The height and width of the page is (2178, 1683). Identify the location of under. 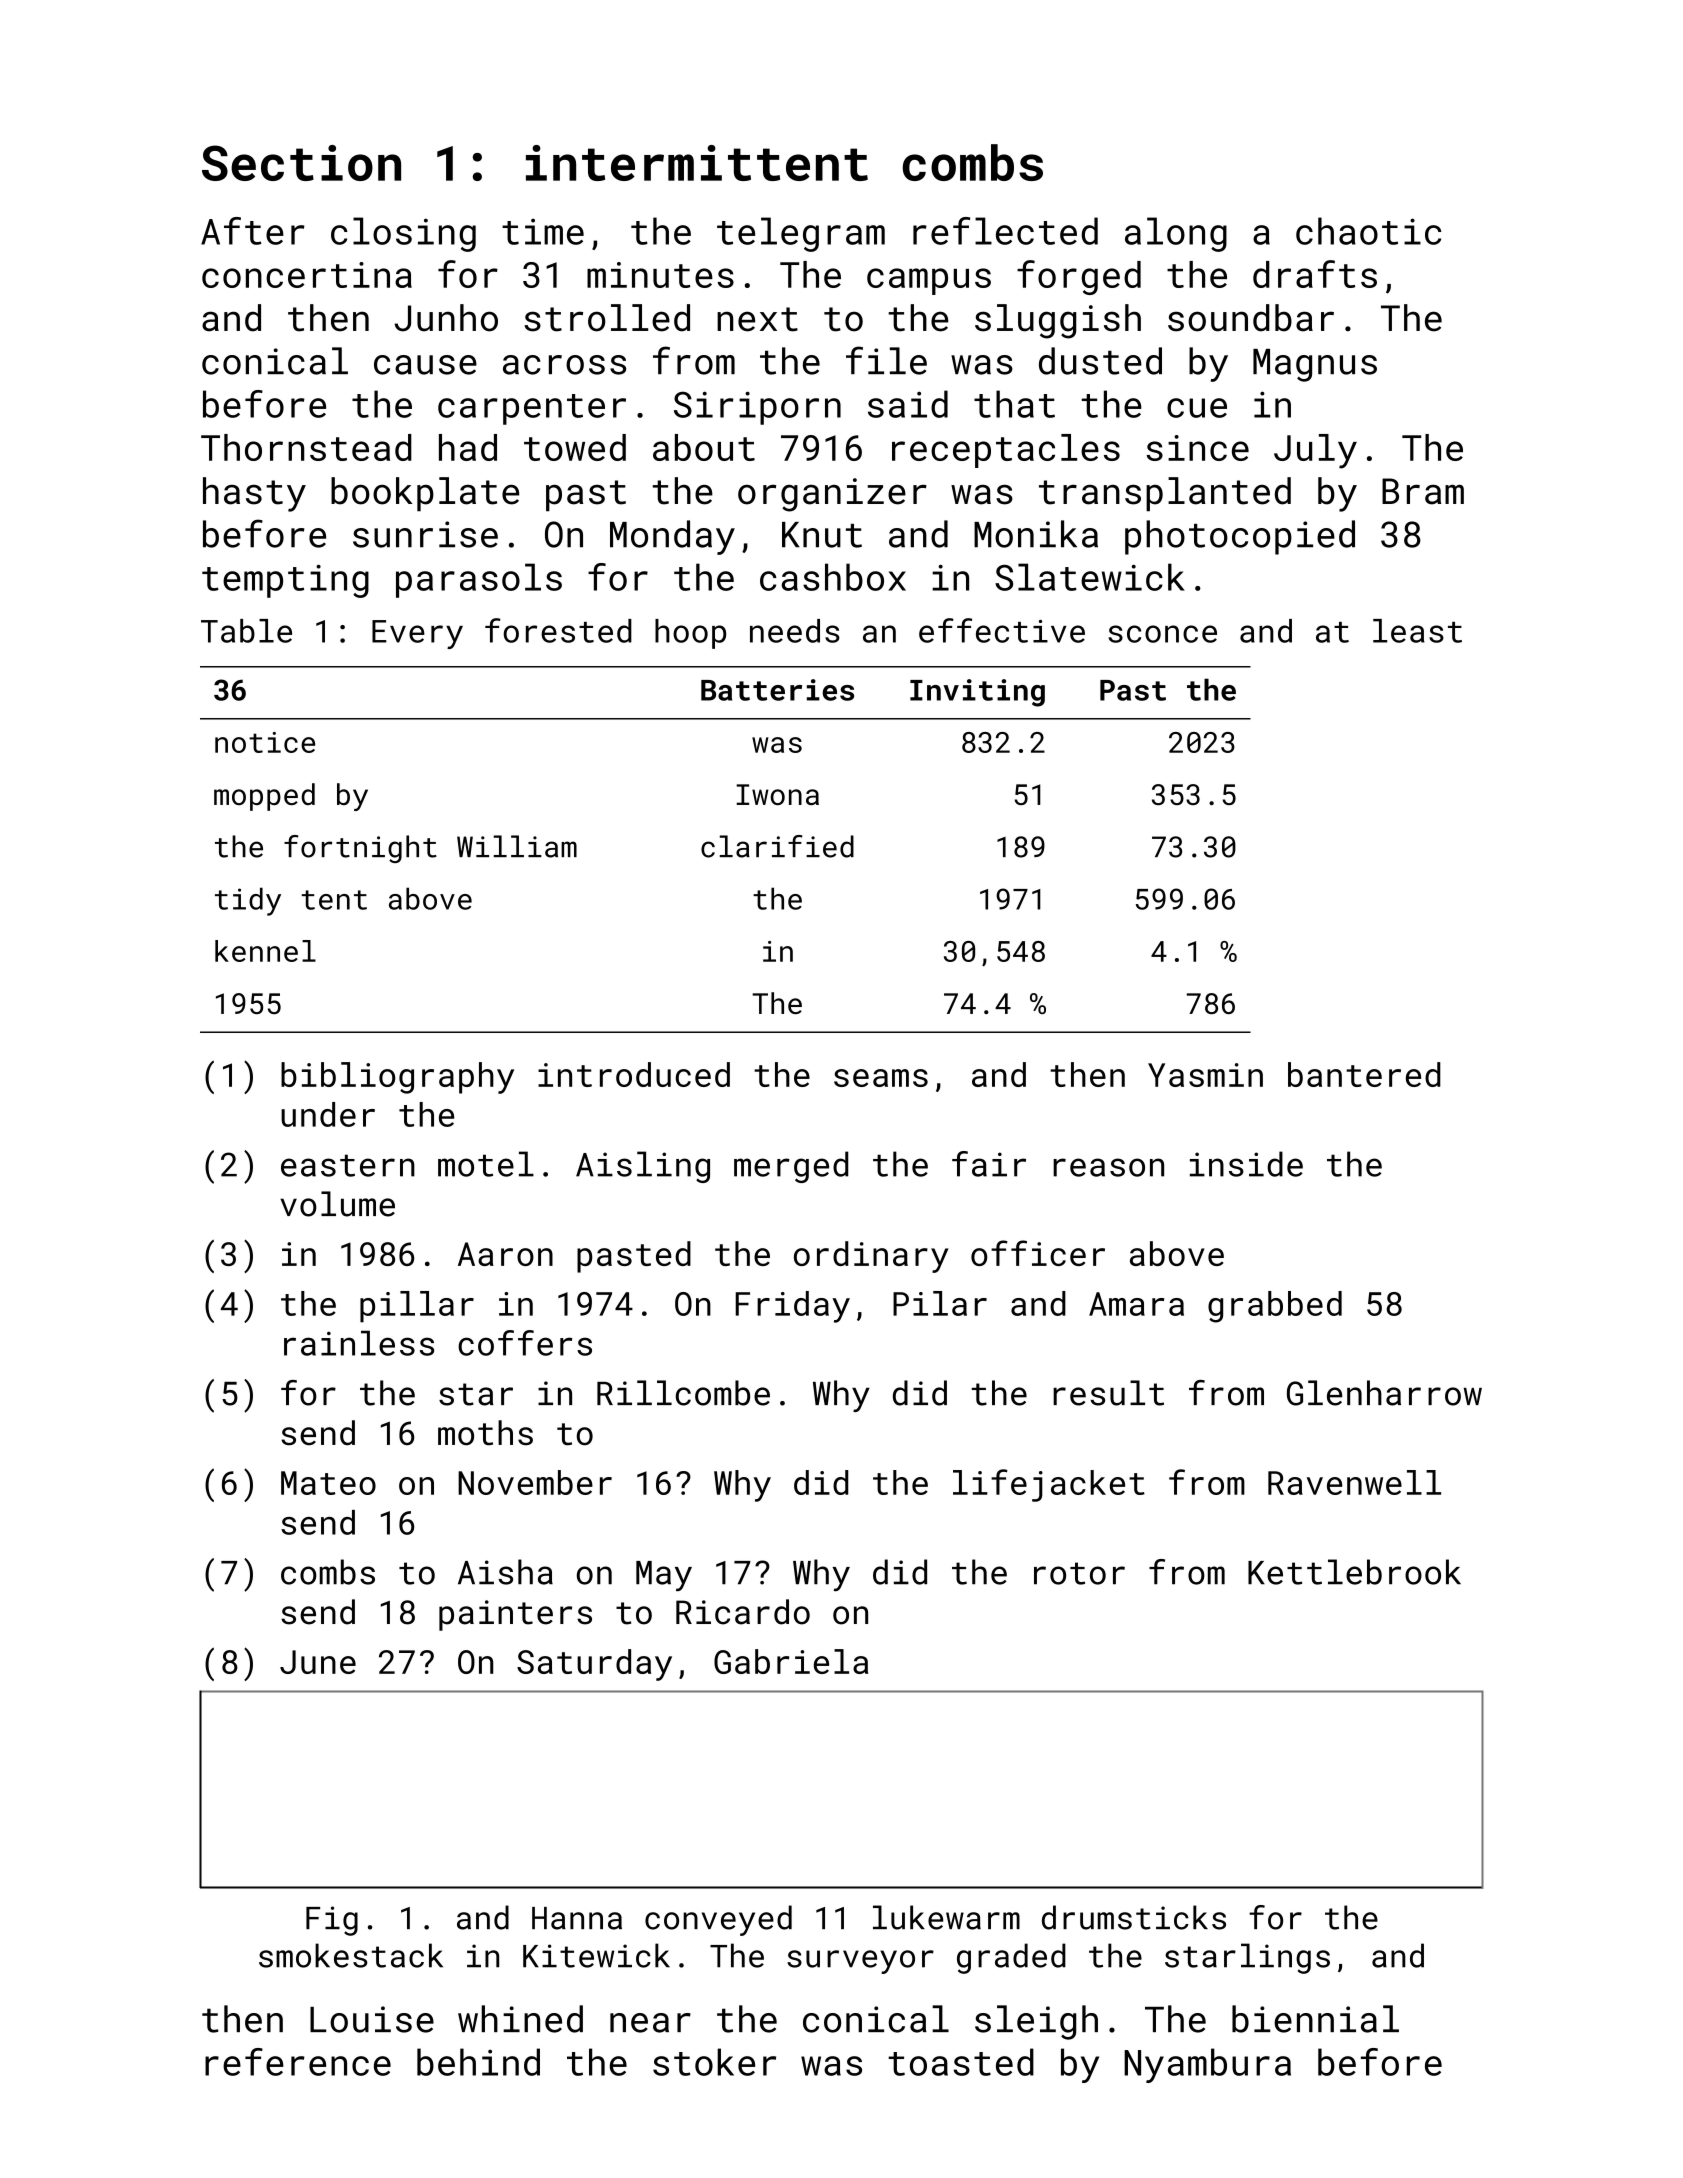
(328, 1114).
